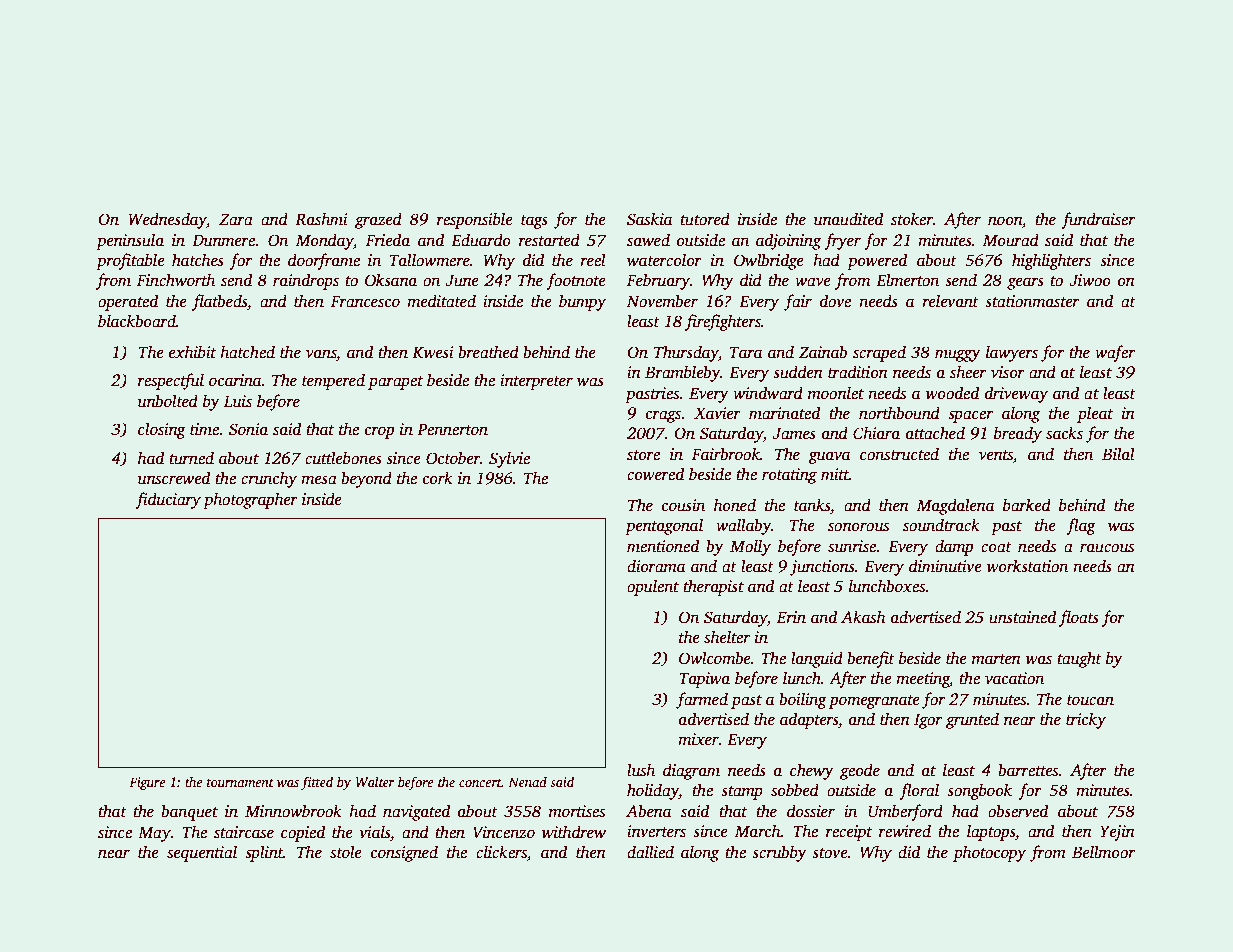  What do you see at coordinates (658, 281) in the page?
I see `February` at bounding box center [658, 281].
